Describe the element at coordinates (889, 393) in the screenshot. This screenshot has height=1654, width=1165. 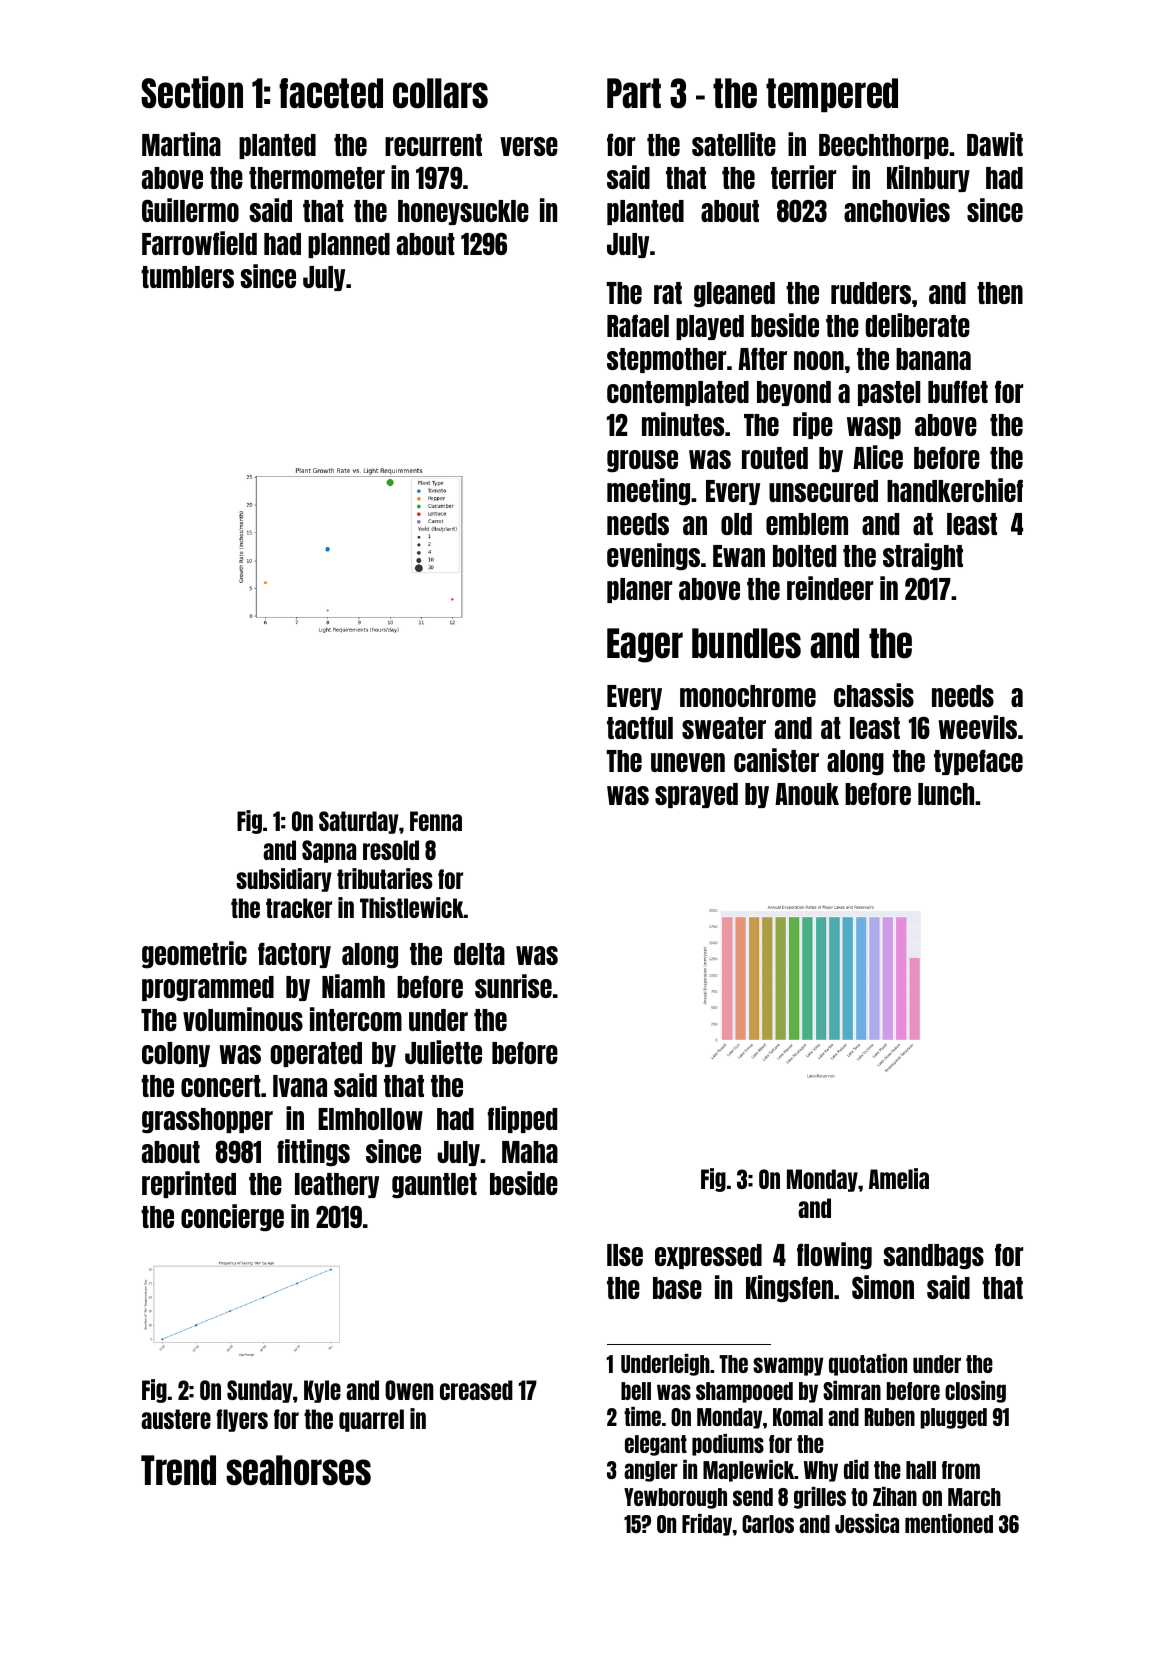
I see `pastel` at that location.
